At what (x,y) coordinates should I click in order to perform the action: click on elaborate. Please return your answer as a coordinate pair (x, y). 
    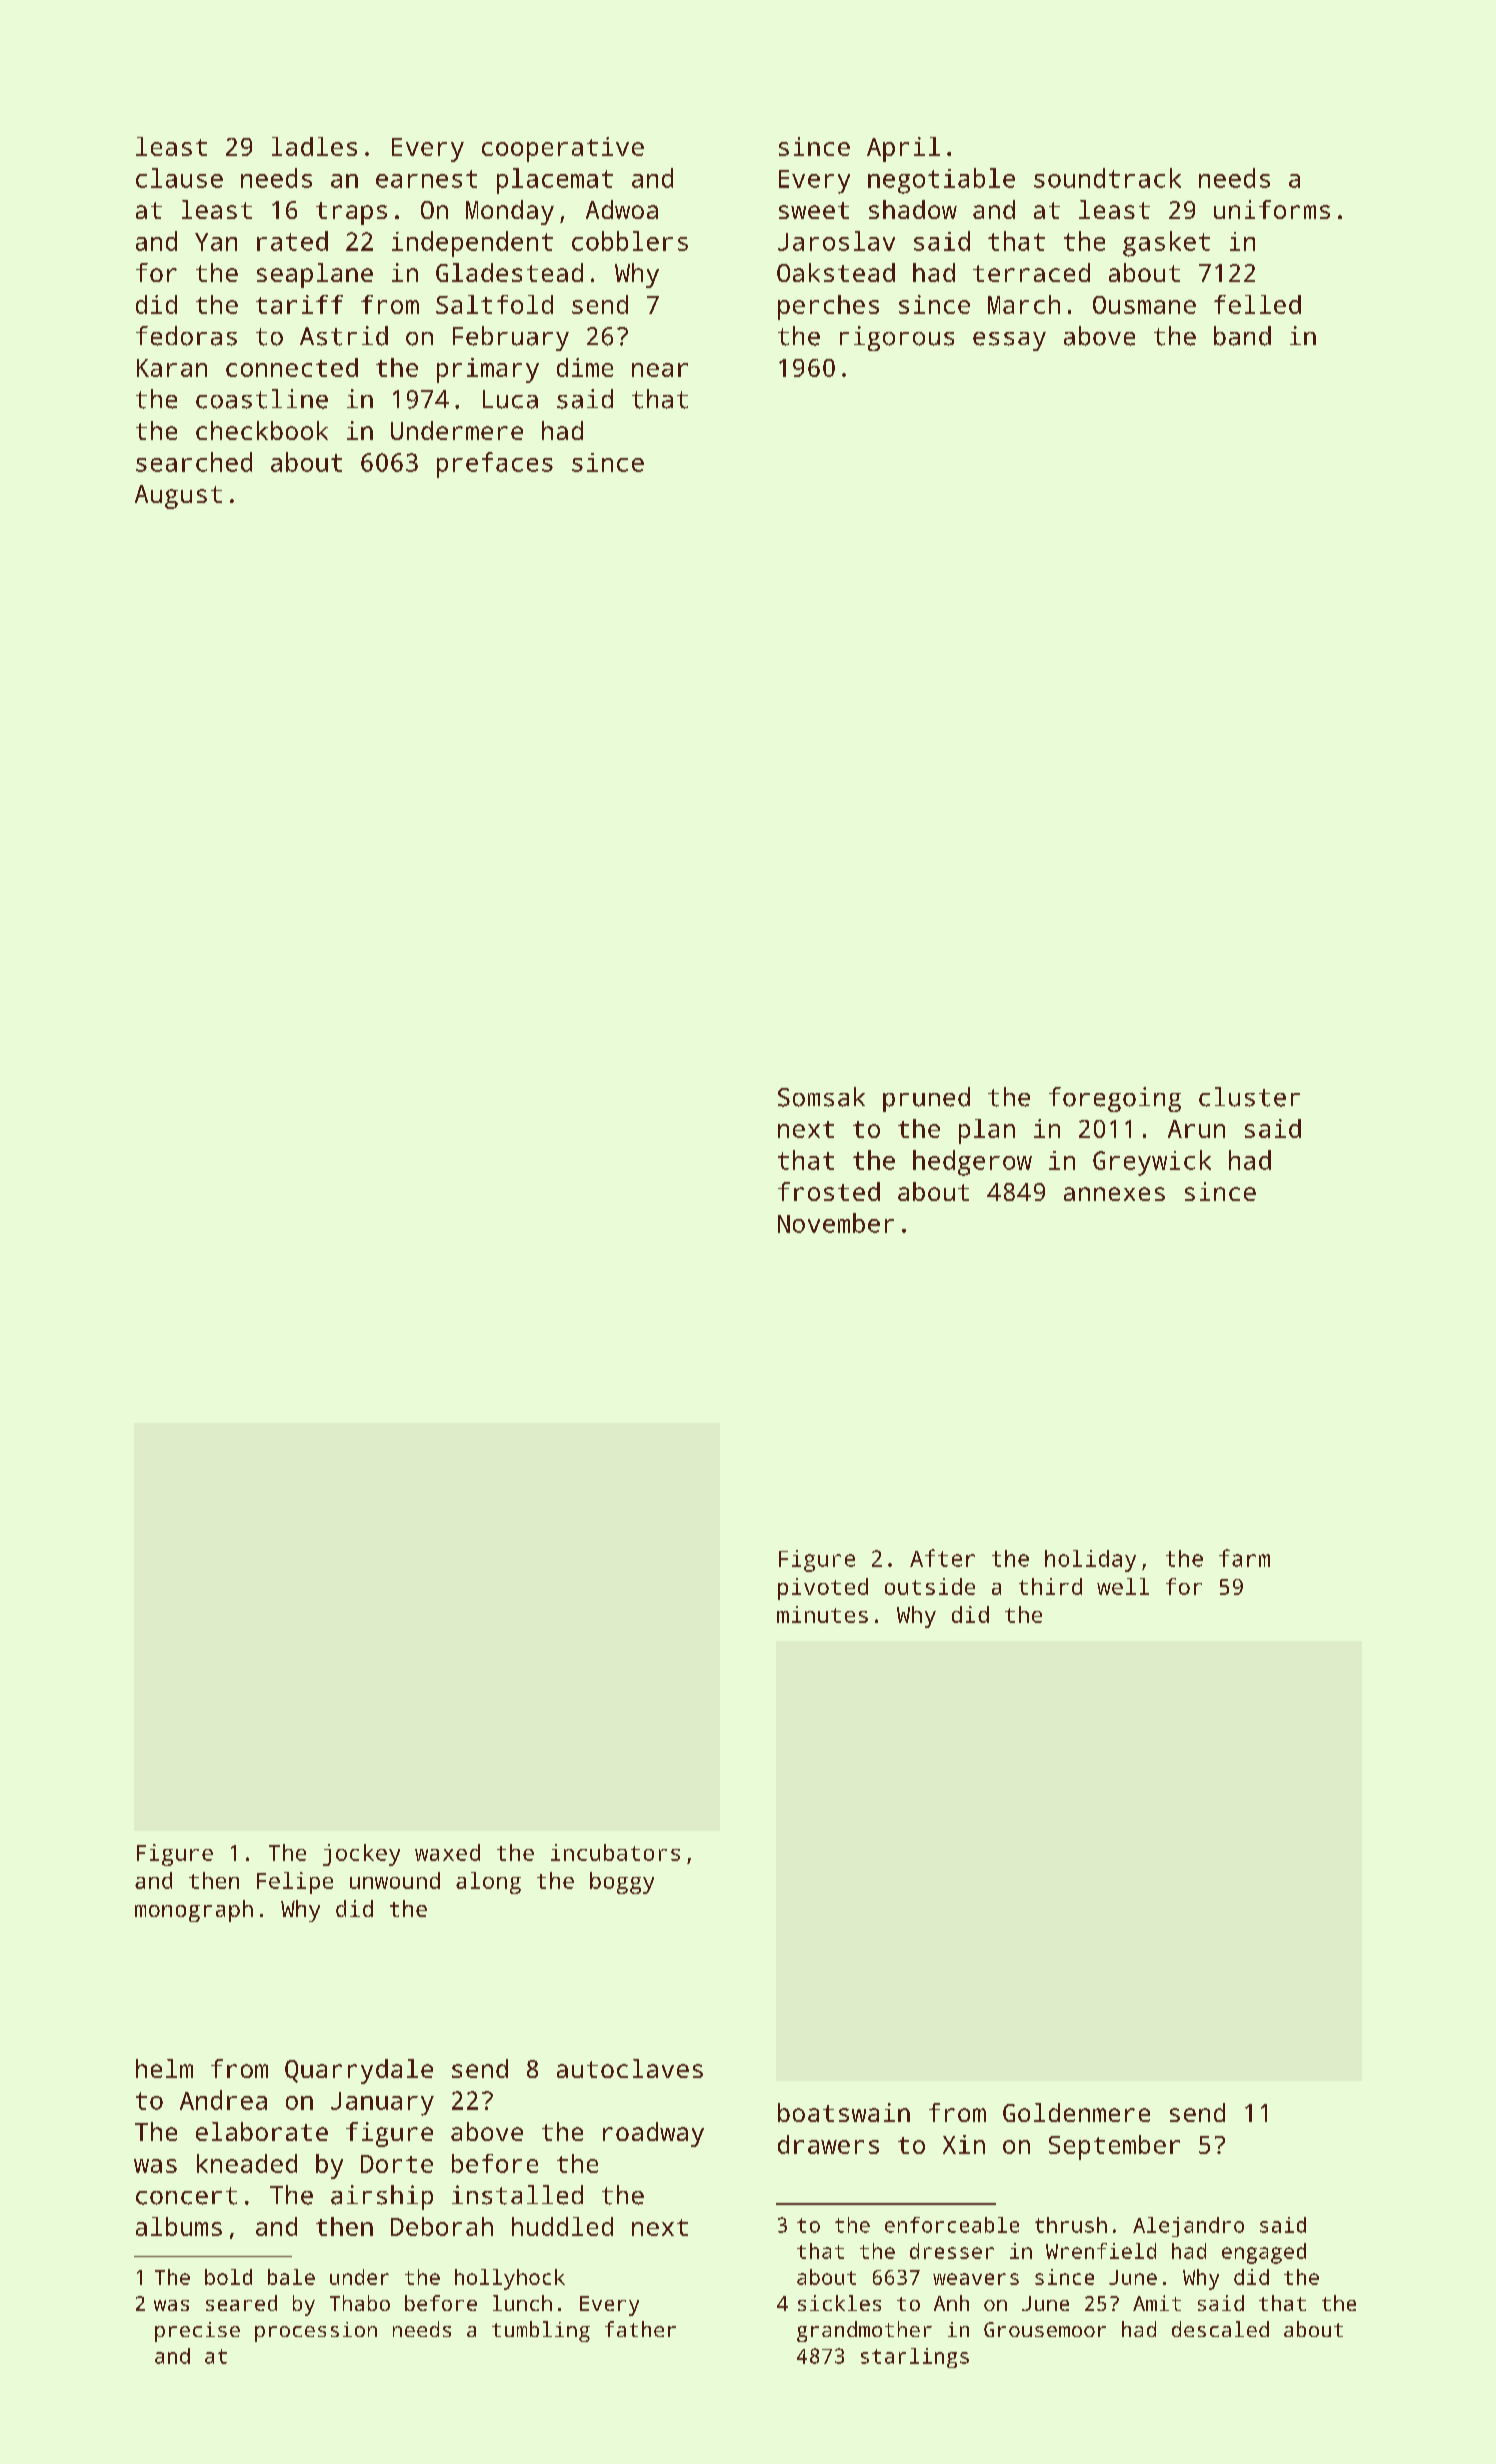
    Looking at the image, I should click on (262, 2131).
